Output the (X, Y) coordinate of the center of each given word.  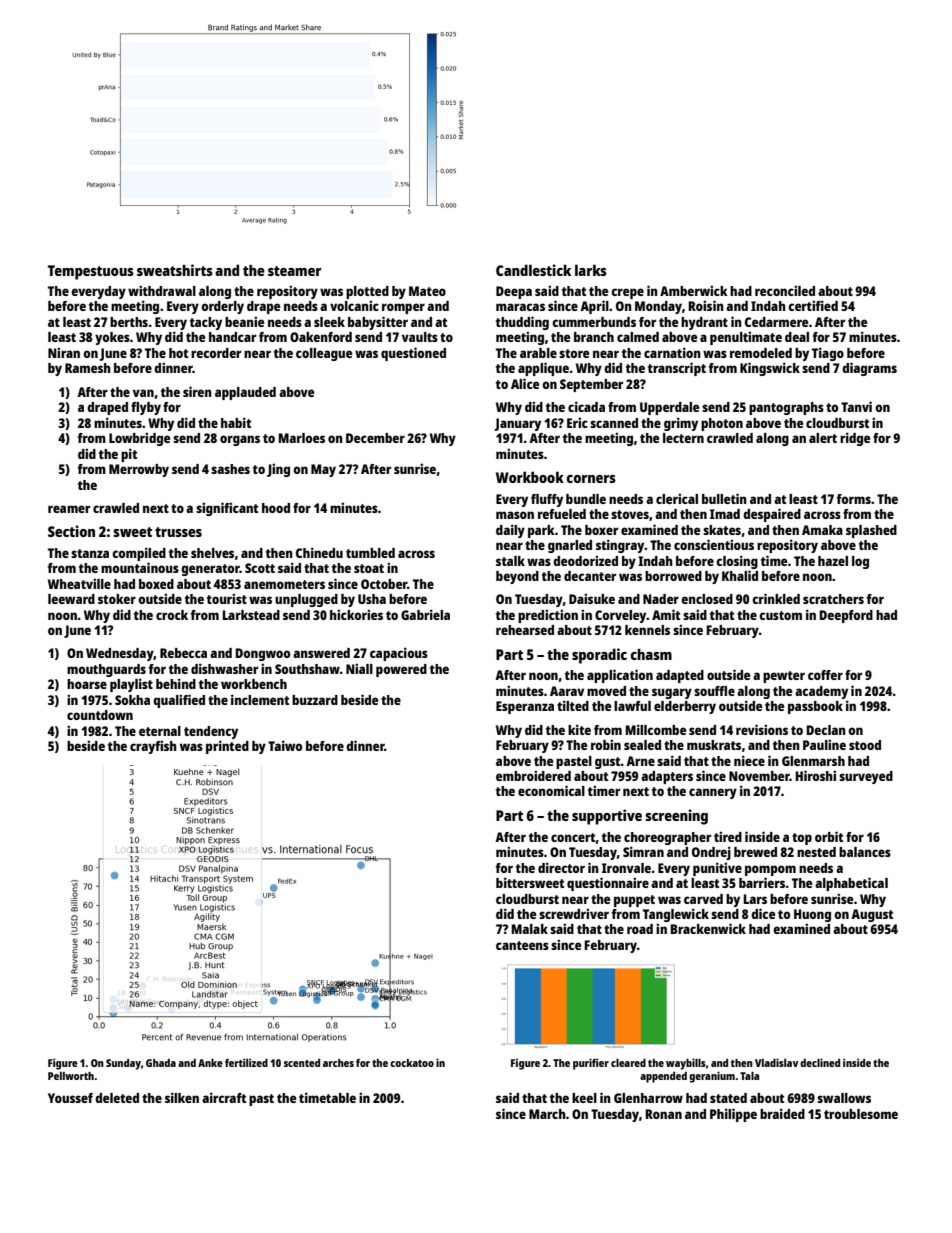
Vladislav (776, 1062)
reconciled (785, 290)
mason (515, 515)
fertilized (246, 1062)
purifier (591, 1064)
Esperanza (525, 707)
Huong (812, 915)
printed (227, 747)
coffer (825, 675)
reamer (69, 509)
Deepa (514, 292)
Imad (725, 514)
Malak (529, 929)
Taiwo (285, 745)
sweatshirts (175, 270)
